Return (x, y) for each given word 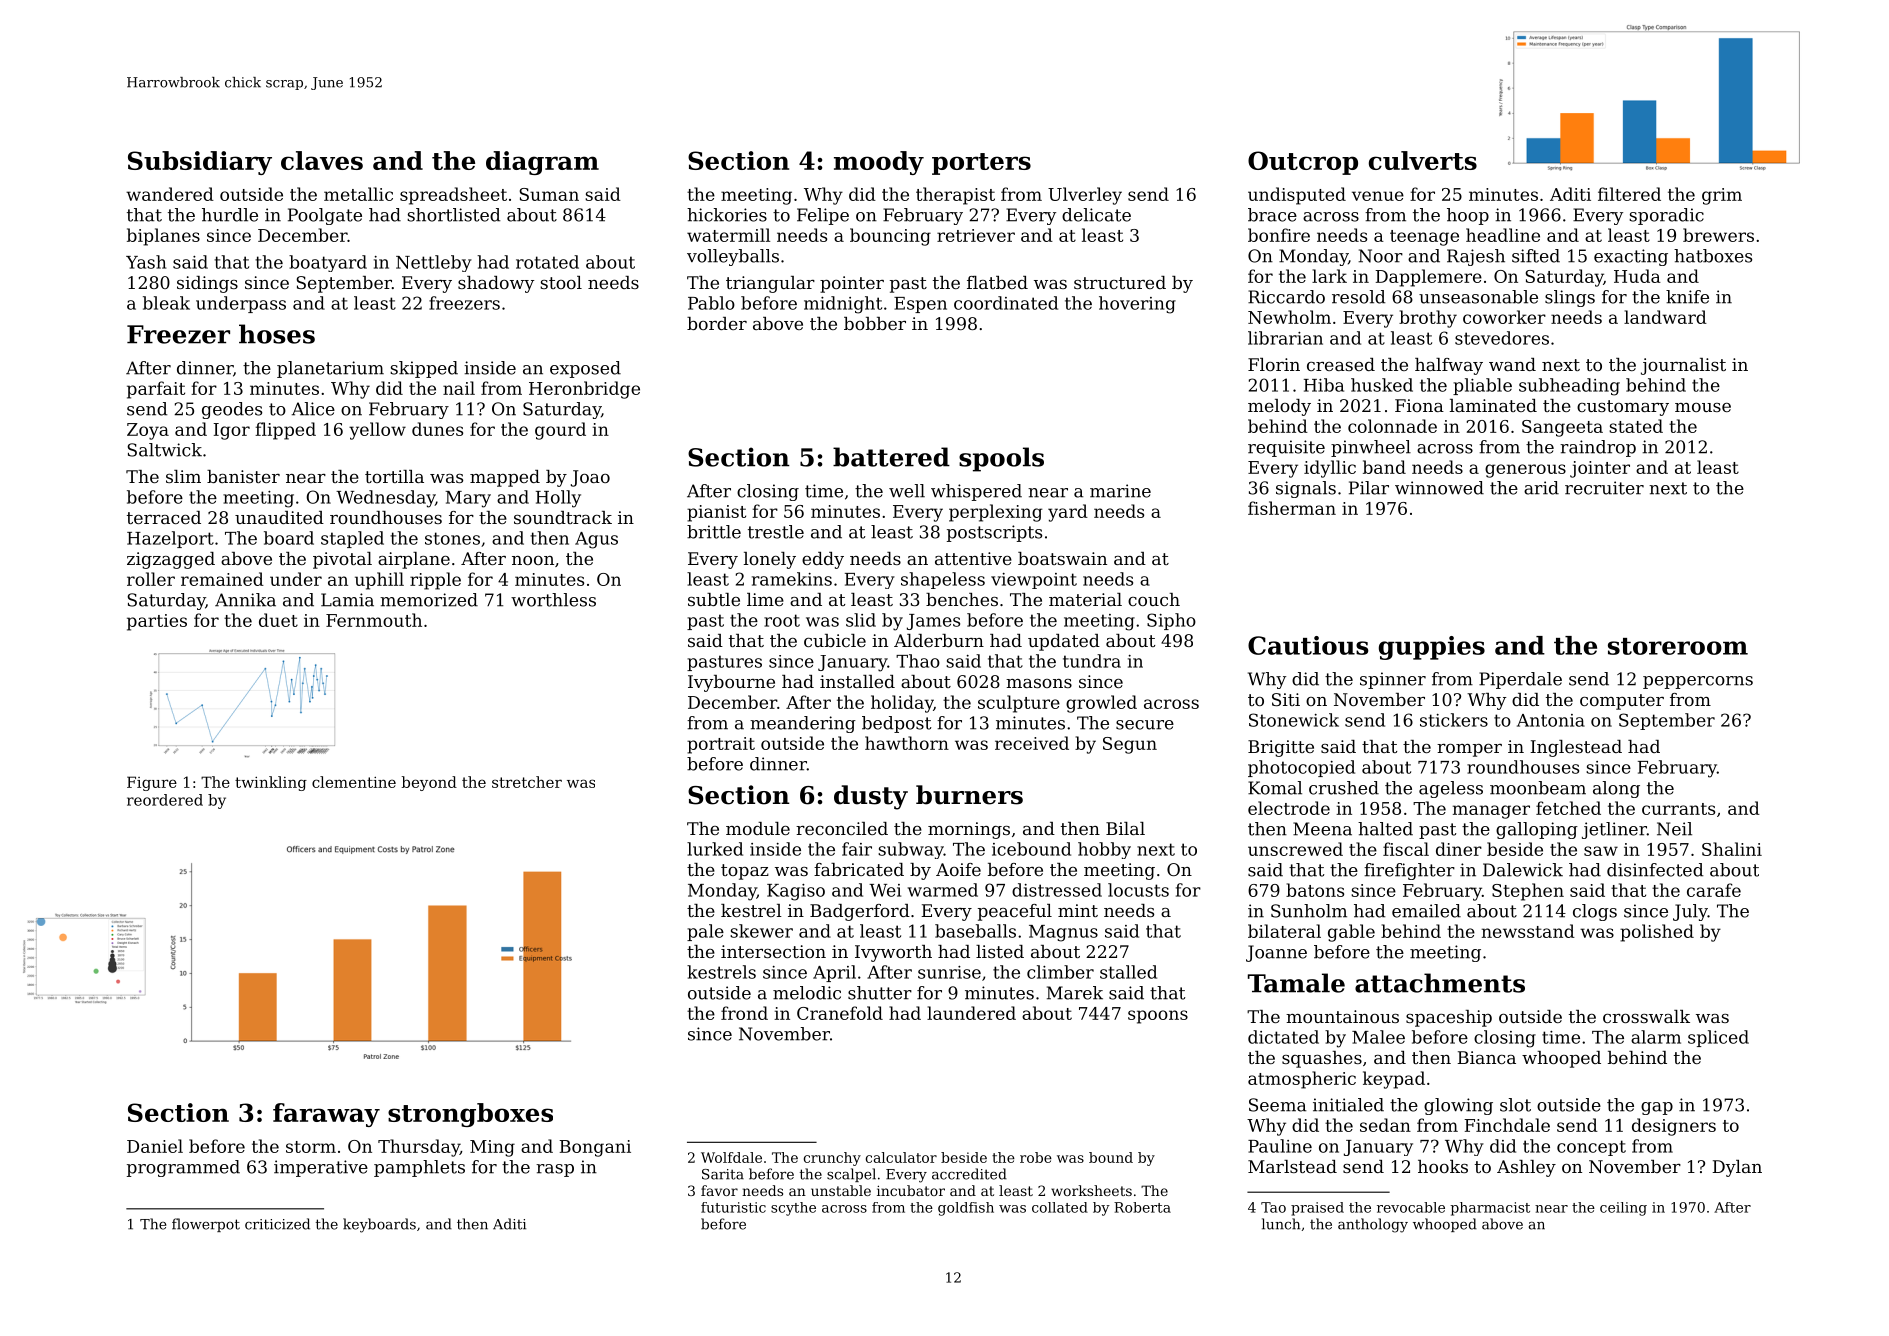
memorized (429, 600)
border (717, 323)
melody (1279, 407)
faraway (326, 1115)
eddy (823, 560)
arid (1541, 488)
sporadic (1666, 216)
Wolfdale (731, 1157)
